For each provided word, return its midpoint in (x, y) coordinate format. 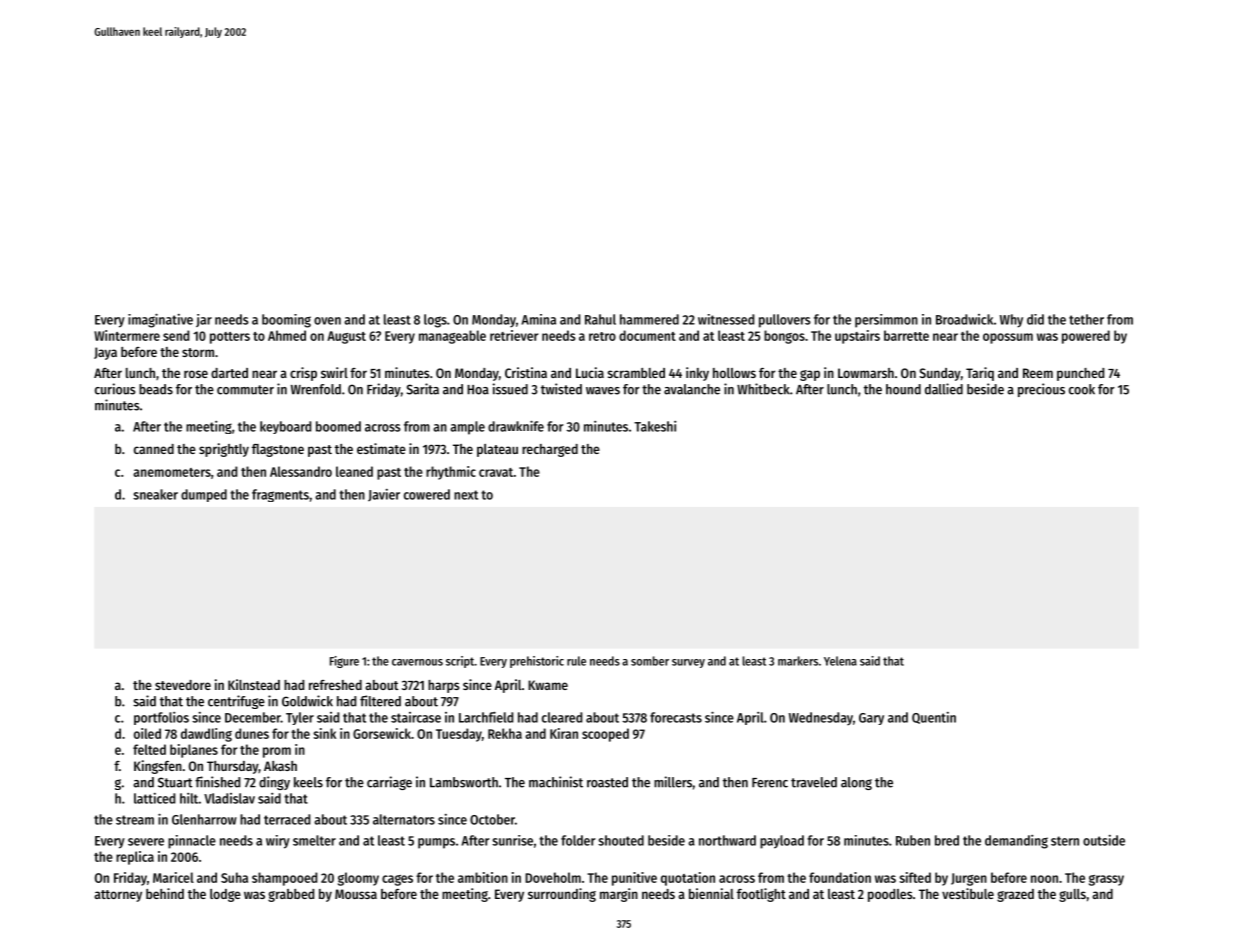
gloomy (358, 879)
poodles (890, 895)
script (460, 662)
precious (1041, 390)
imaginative (160, 320)
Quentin (934, 718)
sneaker (155, 494)
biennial (711, 893)
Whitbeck (763, 389)
